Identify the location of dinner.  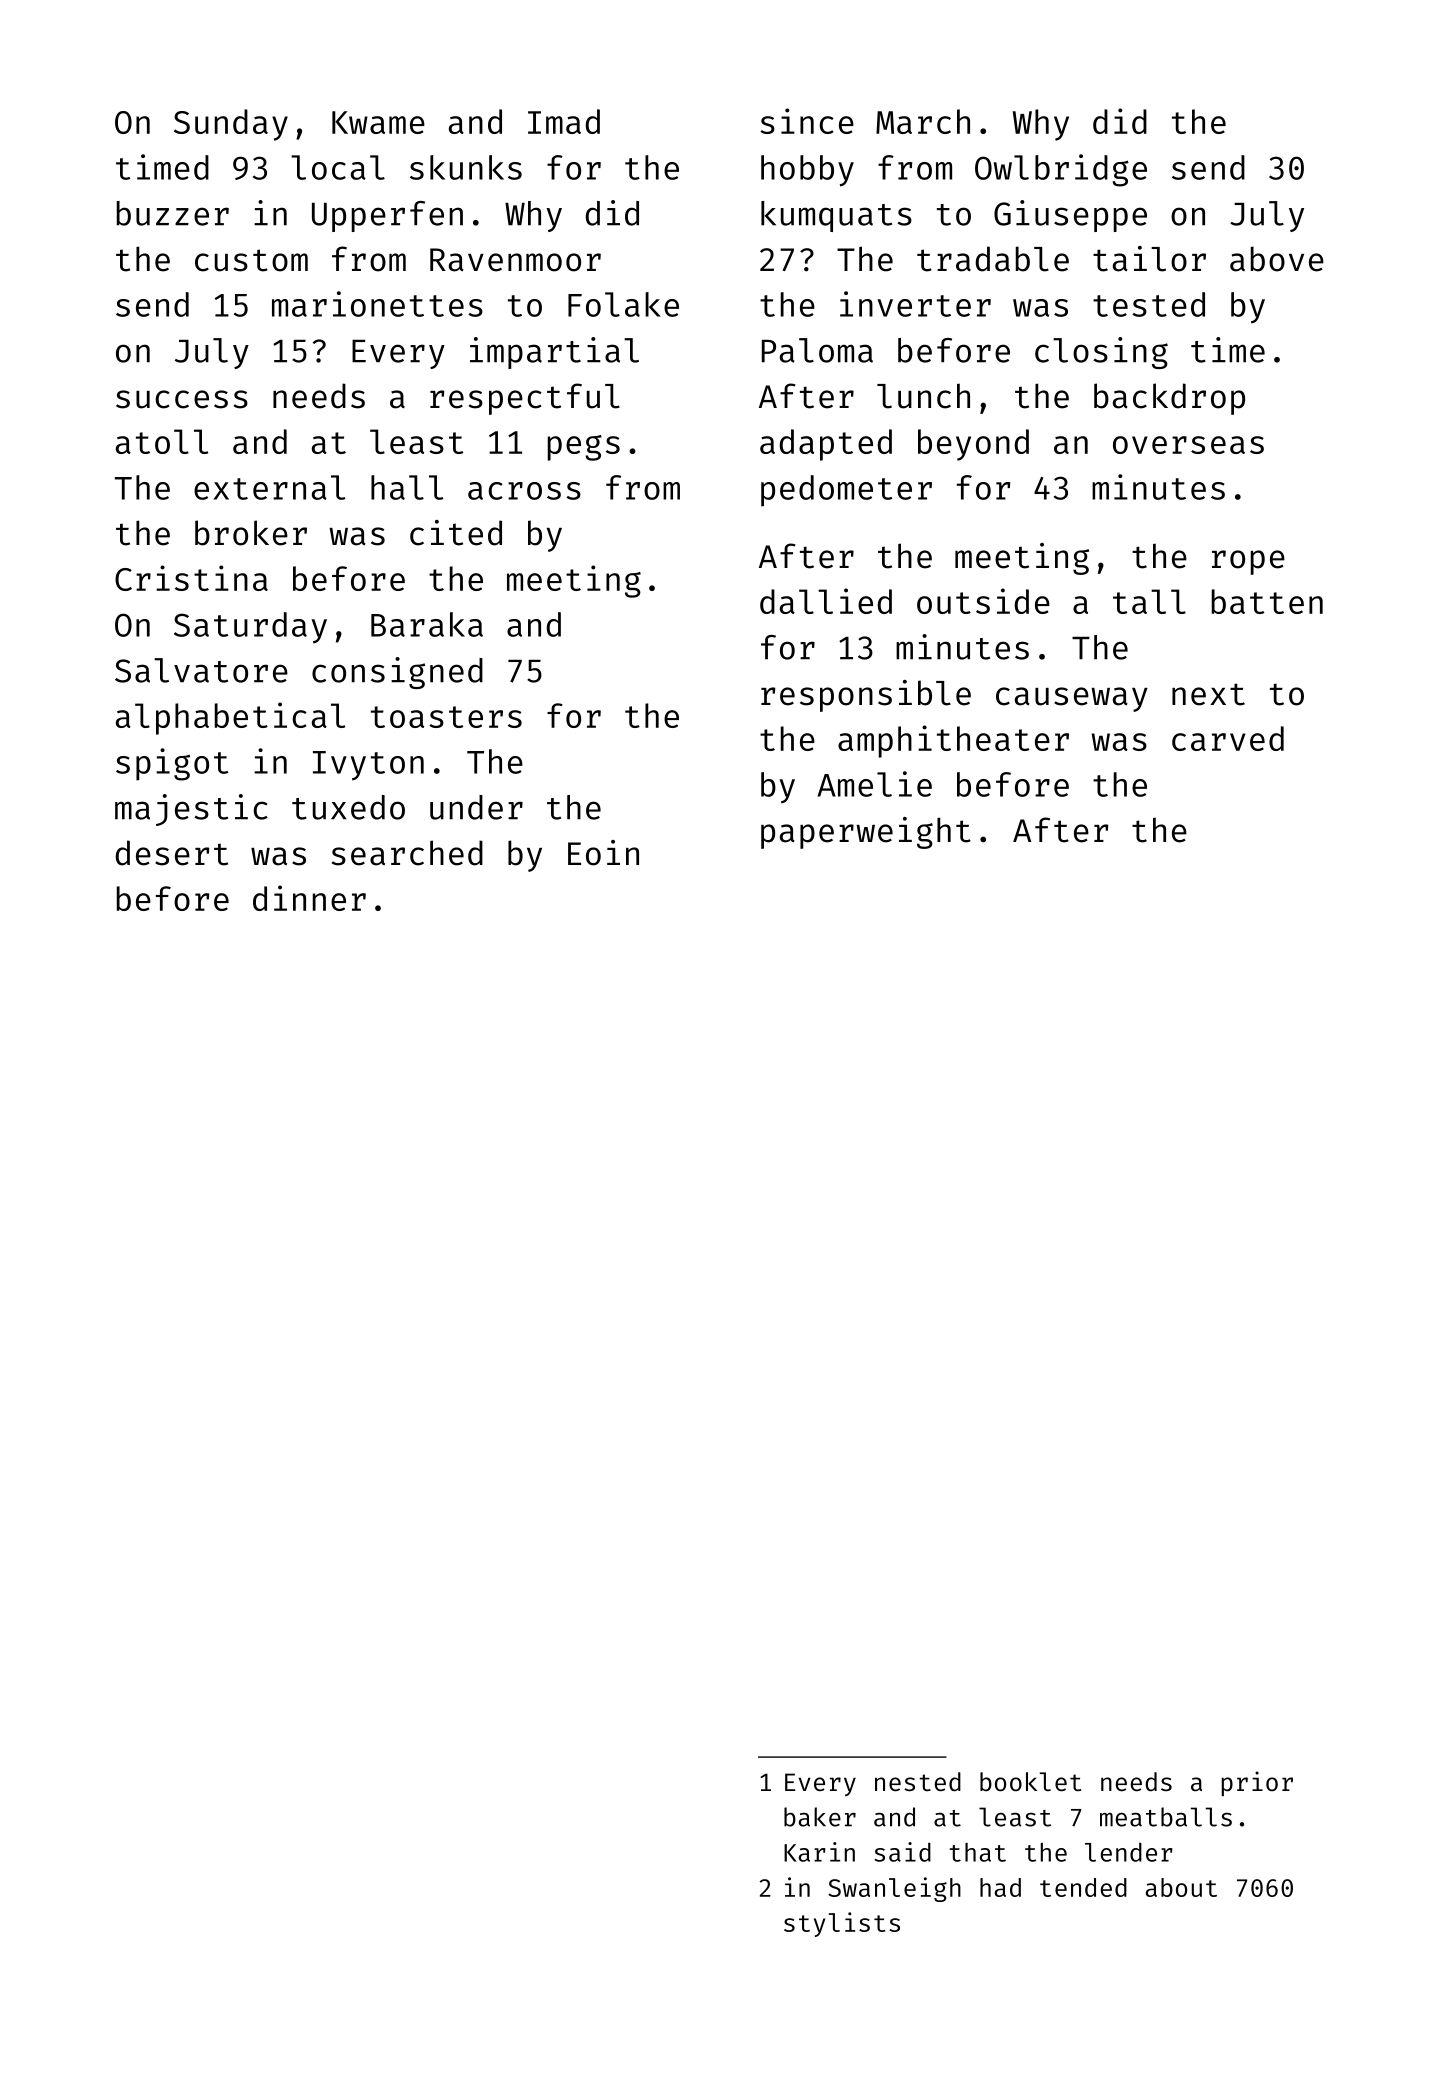
(309, 898).
